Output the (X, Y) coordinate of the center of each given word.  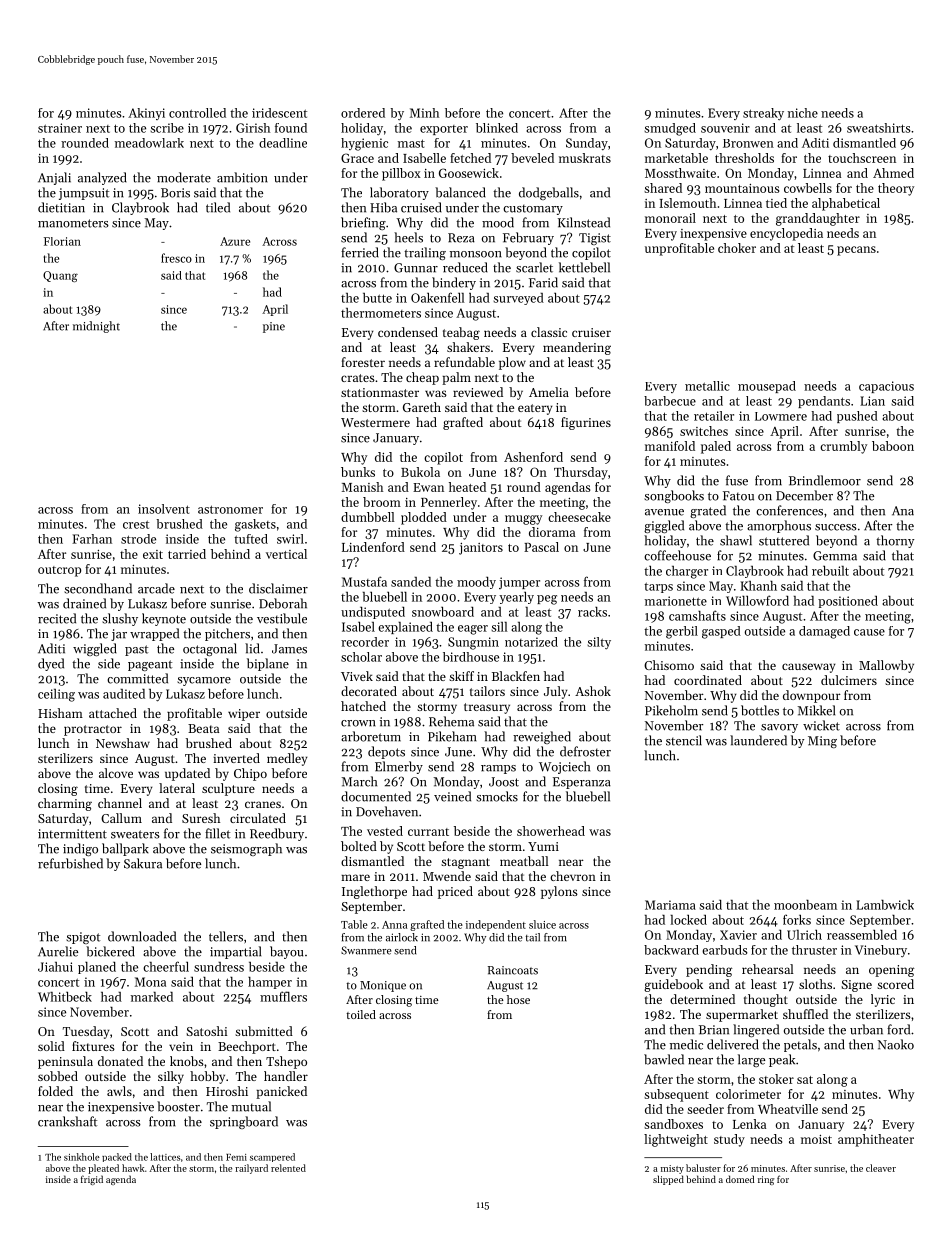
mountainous (742, 188)
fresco (176, 258)
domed (740, 1179)
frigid (92, 1180)
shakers (468, 347)
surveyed (518, 299)
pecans (856, 251)
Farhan (92, 539)
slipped (668, 1180)
